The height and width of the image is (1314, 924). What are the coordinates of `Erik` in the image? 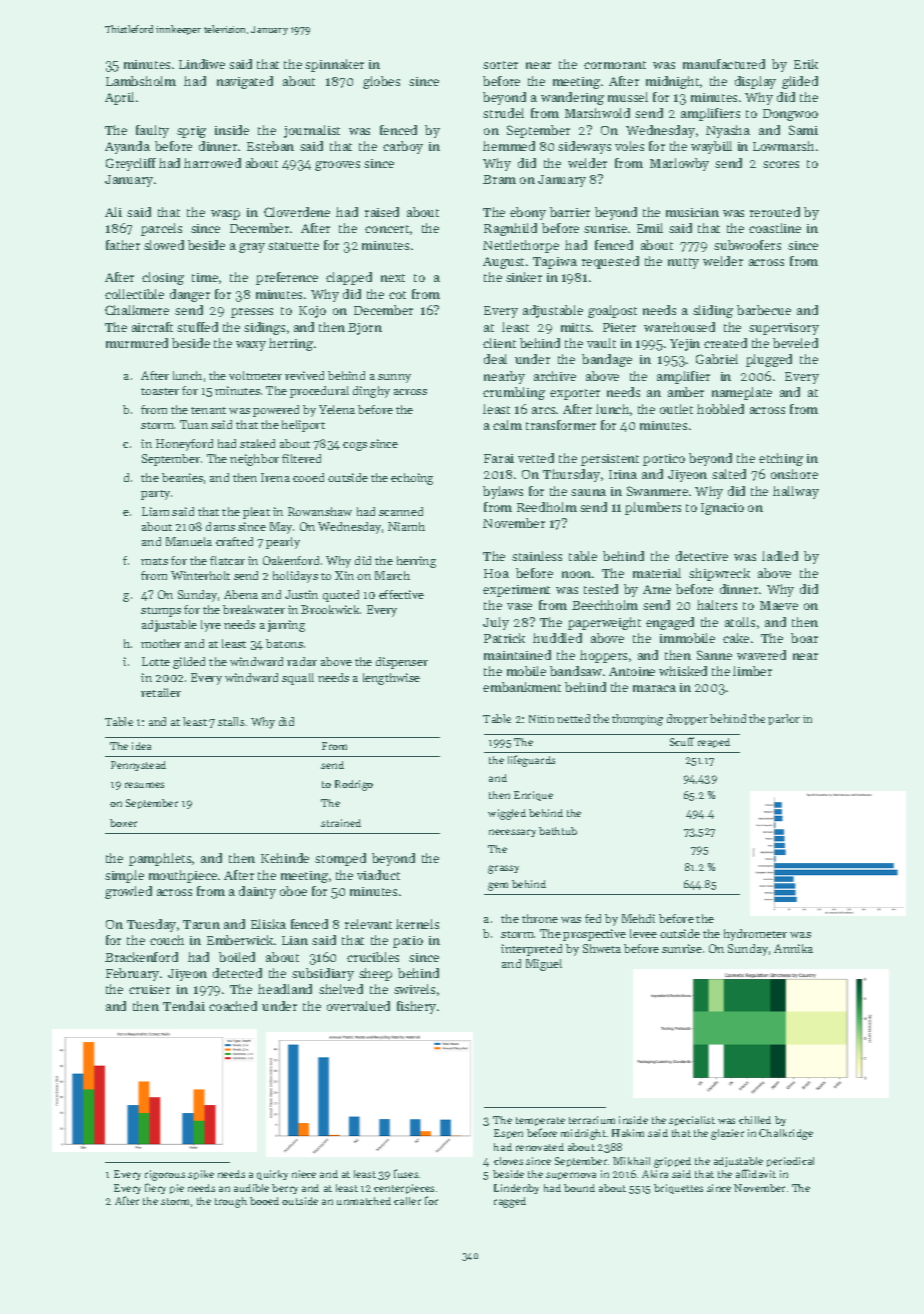 It's located at (806, 64).
